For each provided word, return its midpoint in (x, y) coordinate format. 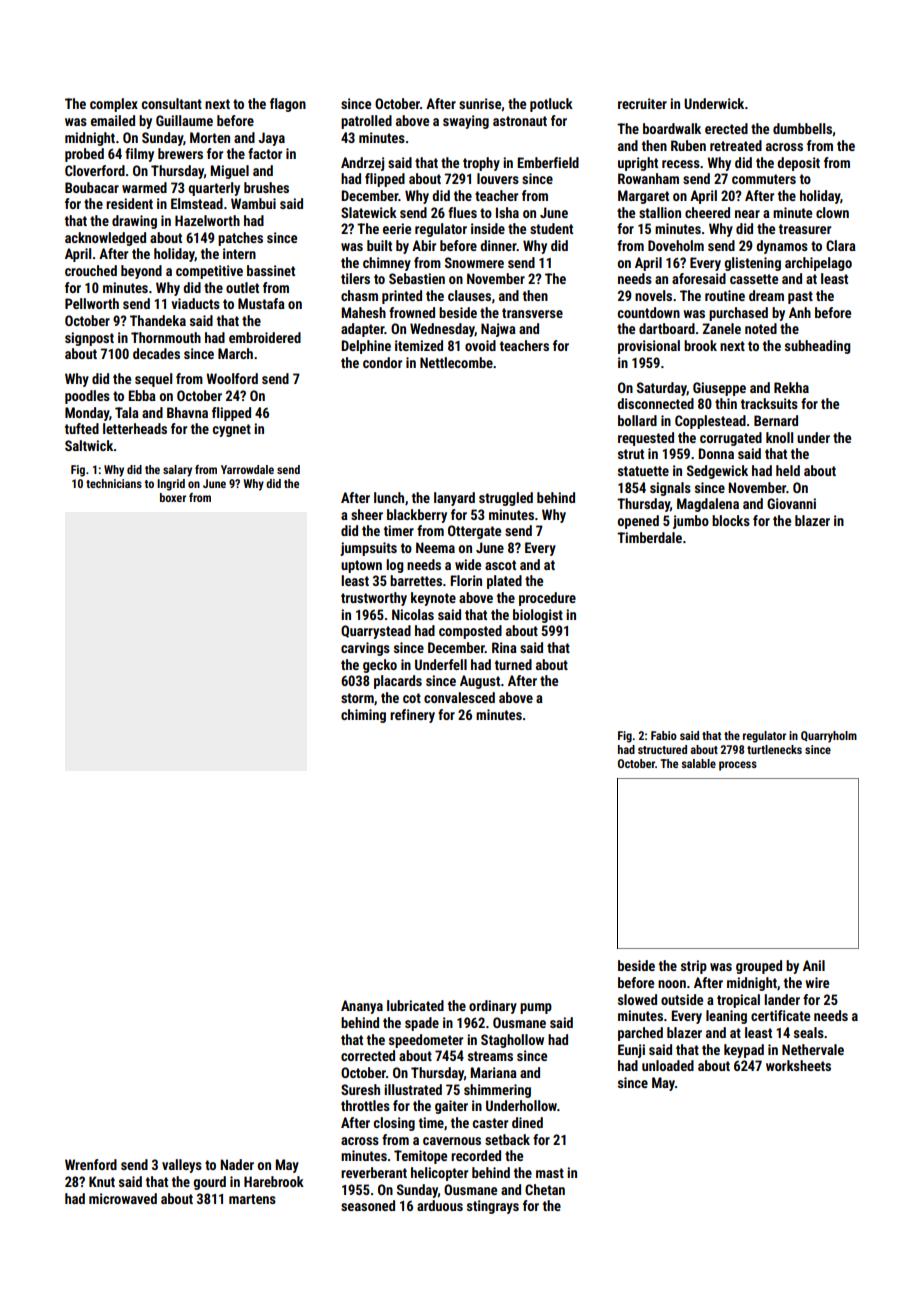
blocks (731, 520)
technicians (114, 483)
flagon (288, 105)
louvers (498, 178)
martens (252, 1199)
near (747, 214)
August (480, 682)
